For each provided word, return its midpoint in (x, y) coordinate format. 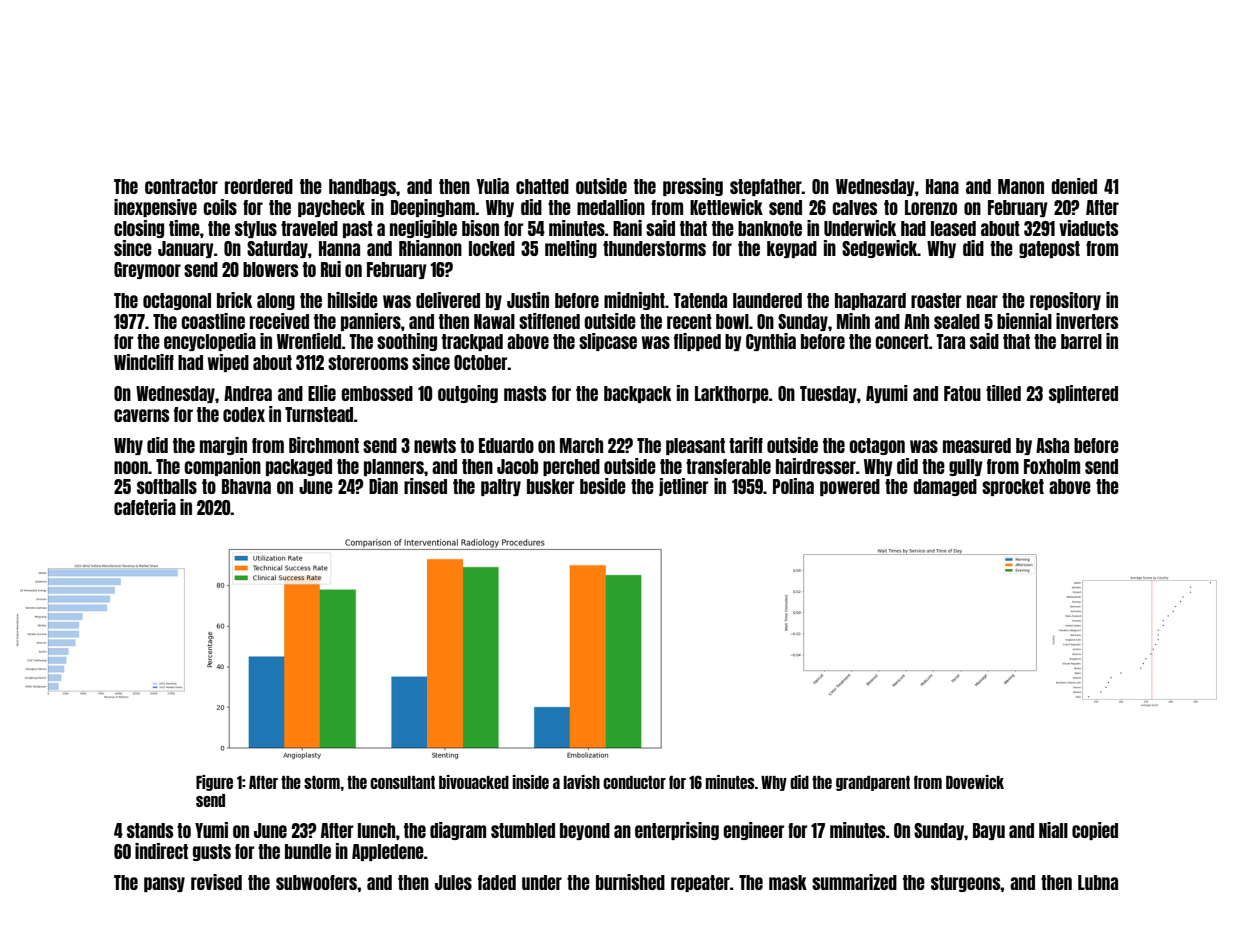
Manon (1021, 186)
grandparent (873, 783)
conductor (634, 782)
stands (150, 830)
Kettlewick (726, 207)
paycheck (331, 208)
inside (530, 782)
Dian (383, 486)
